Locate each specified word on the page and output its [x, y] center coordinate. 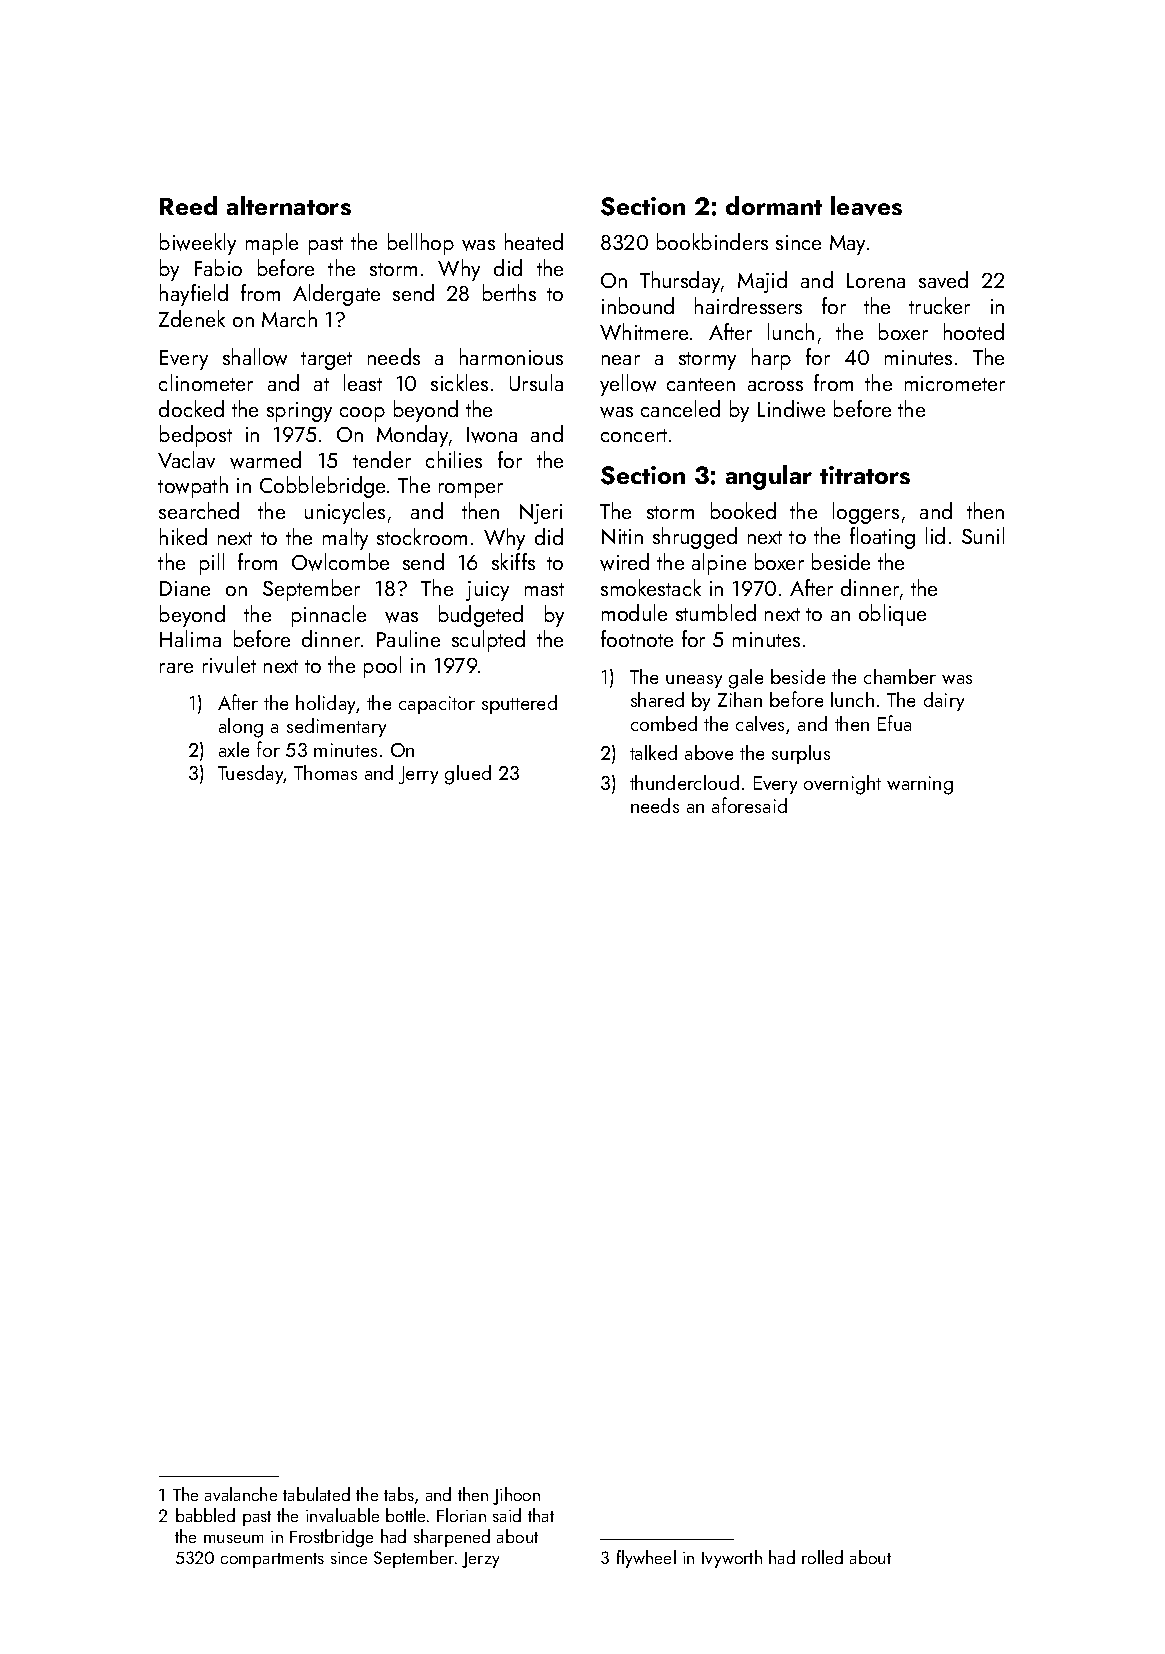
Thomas [325, 772]
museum [233, 1539]
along [241, 728]
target [326, 361]
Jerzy [480, 1560]
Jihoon [516, 1496]
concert [634, 435]
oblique [892, 615]
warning [920, 785]
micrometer [955, 383]
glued [468, 775]
